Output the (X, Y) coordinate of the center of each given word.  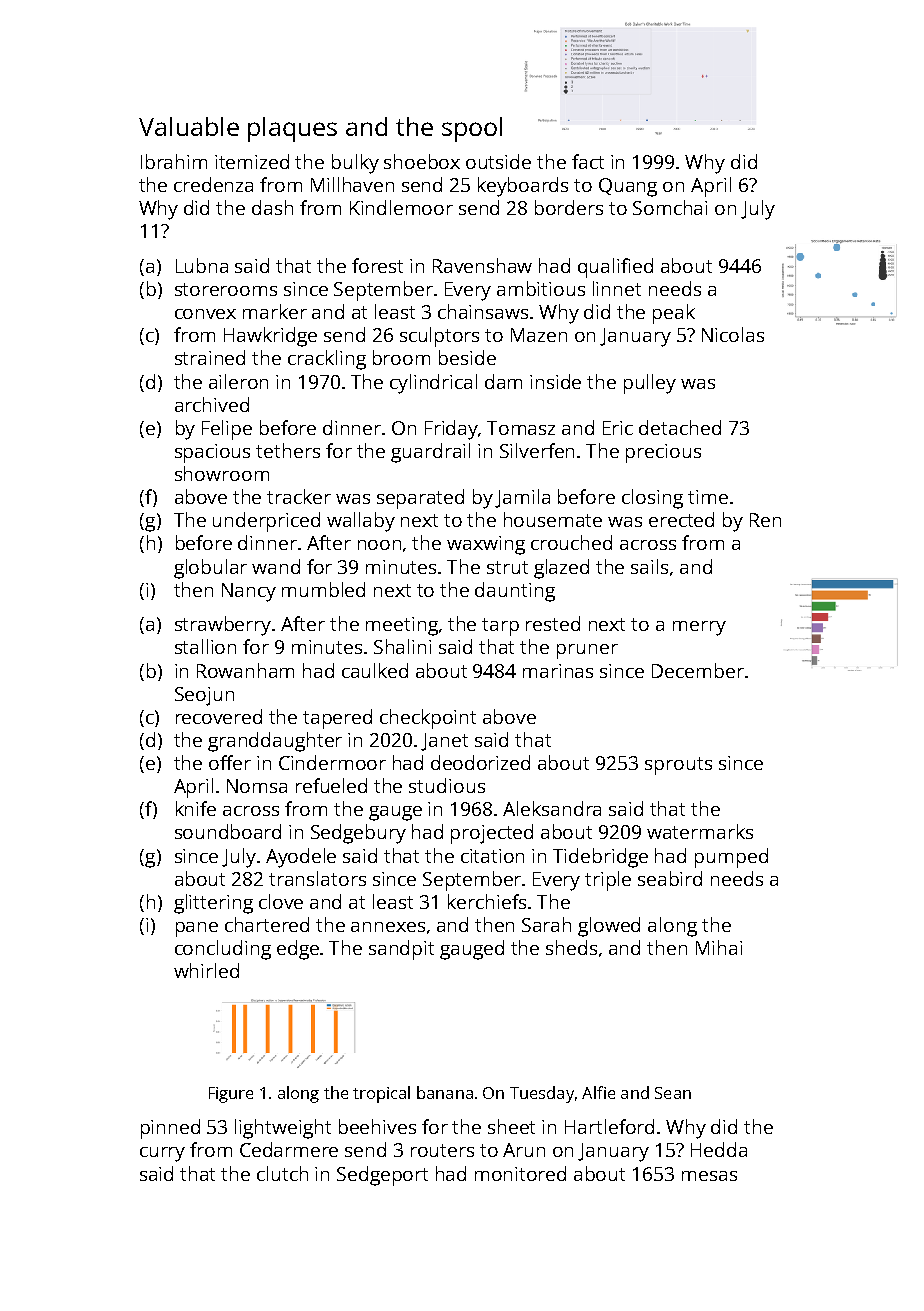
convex (205, 314)
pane (197, 929)
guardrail (430, 453)
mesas (709, 1176)
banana (445, 1092)
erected (681, 519)
